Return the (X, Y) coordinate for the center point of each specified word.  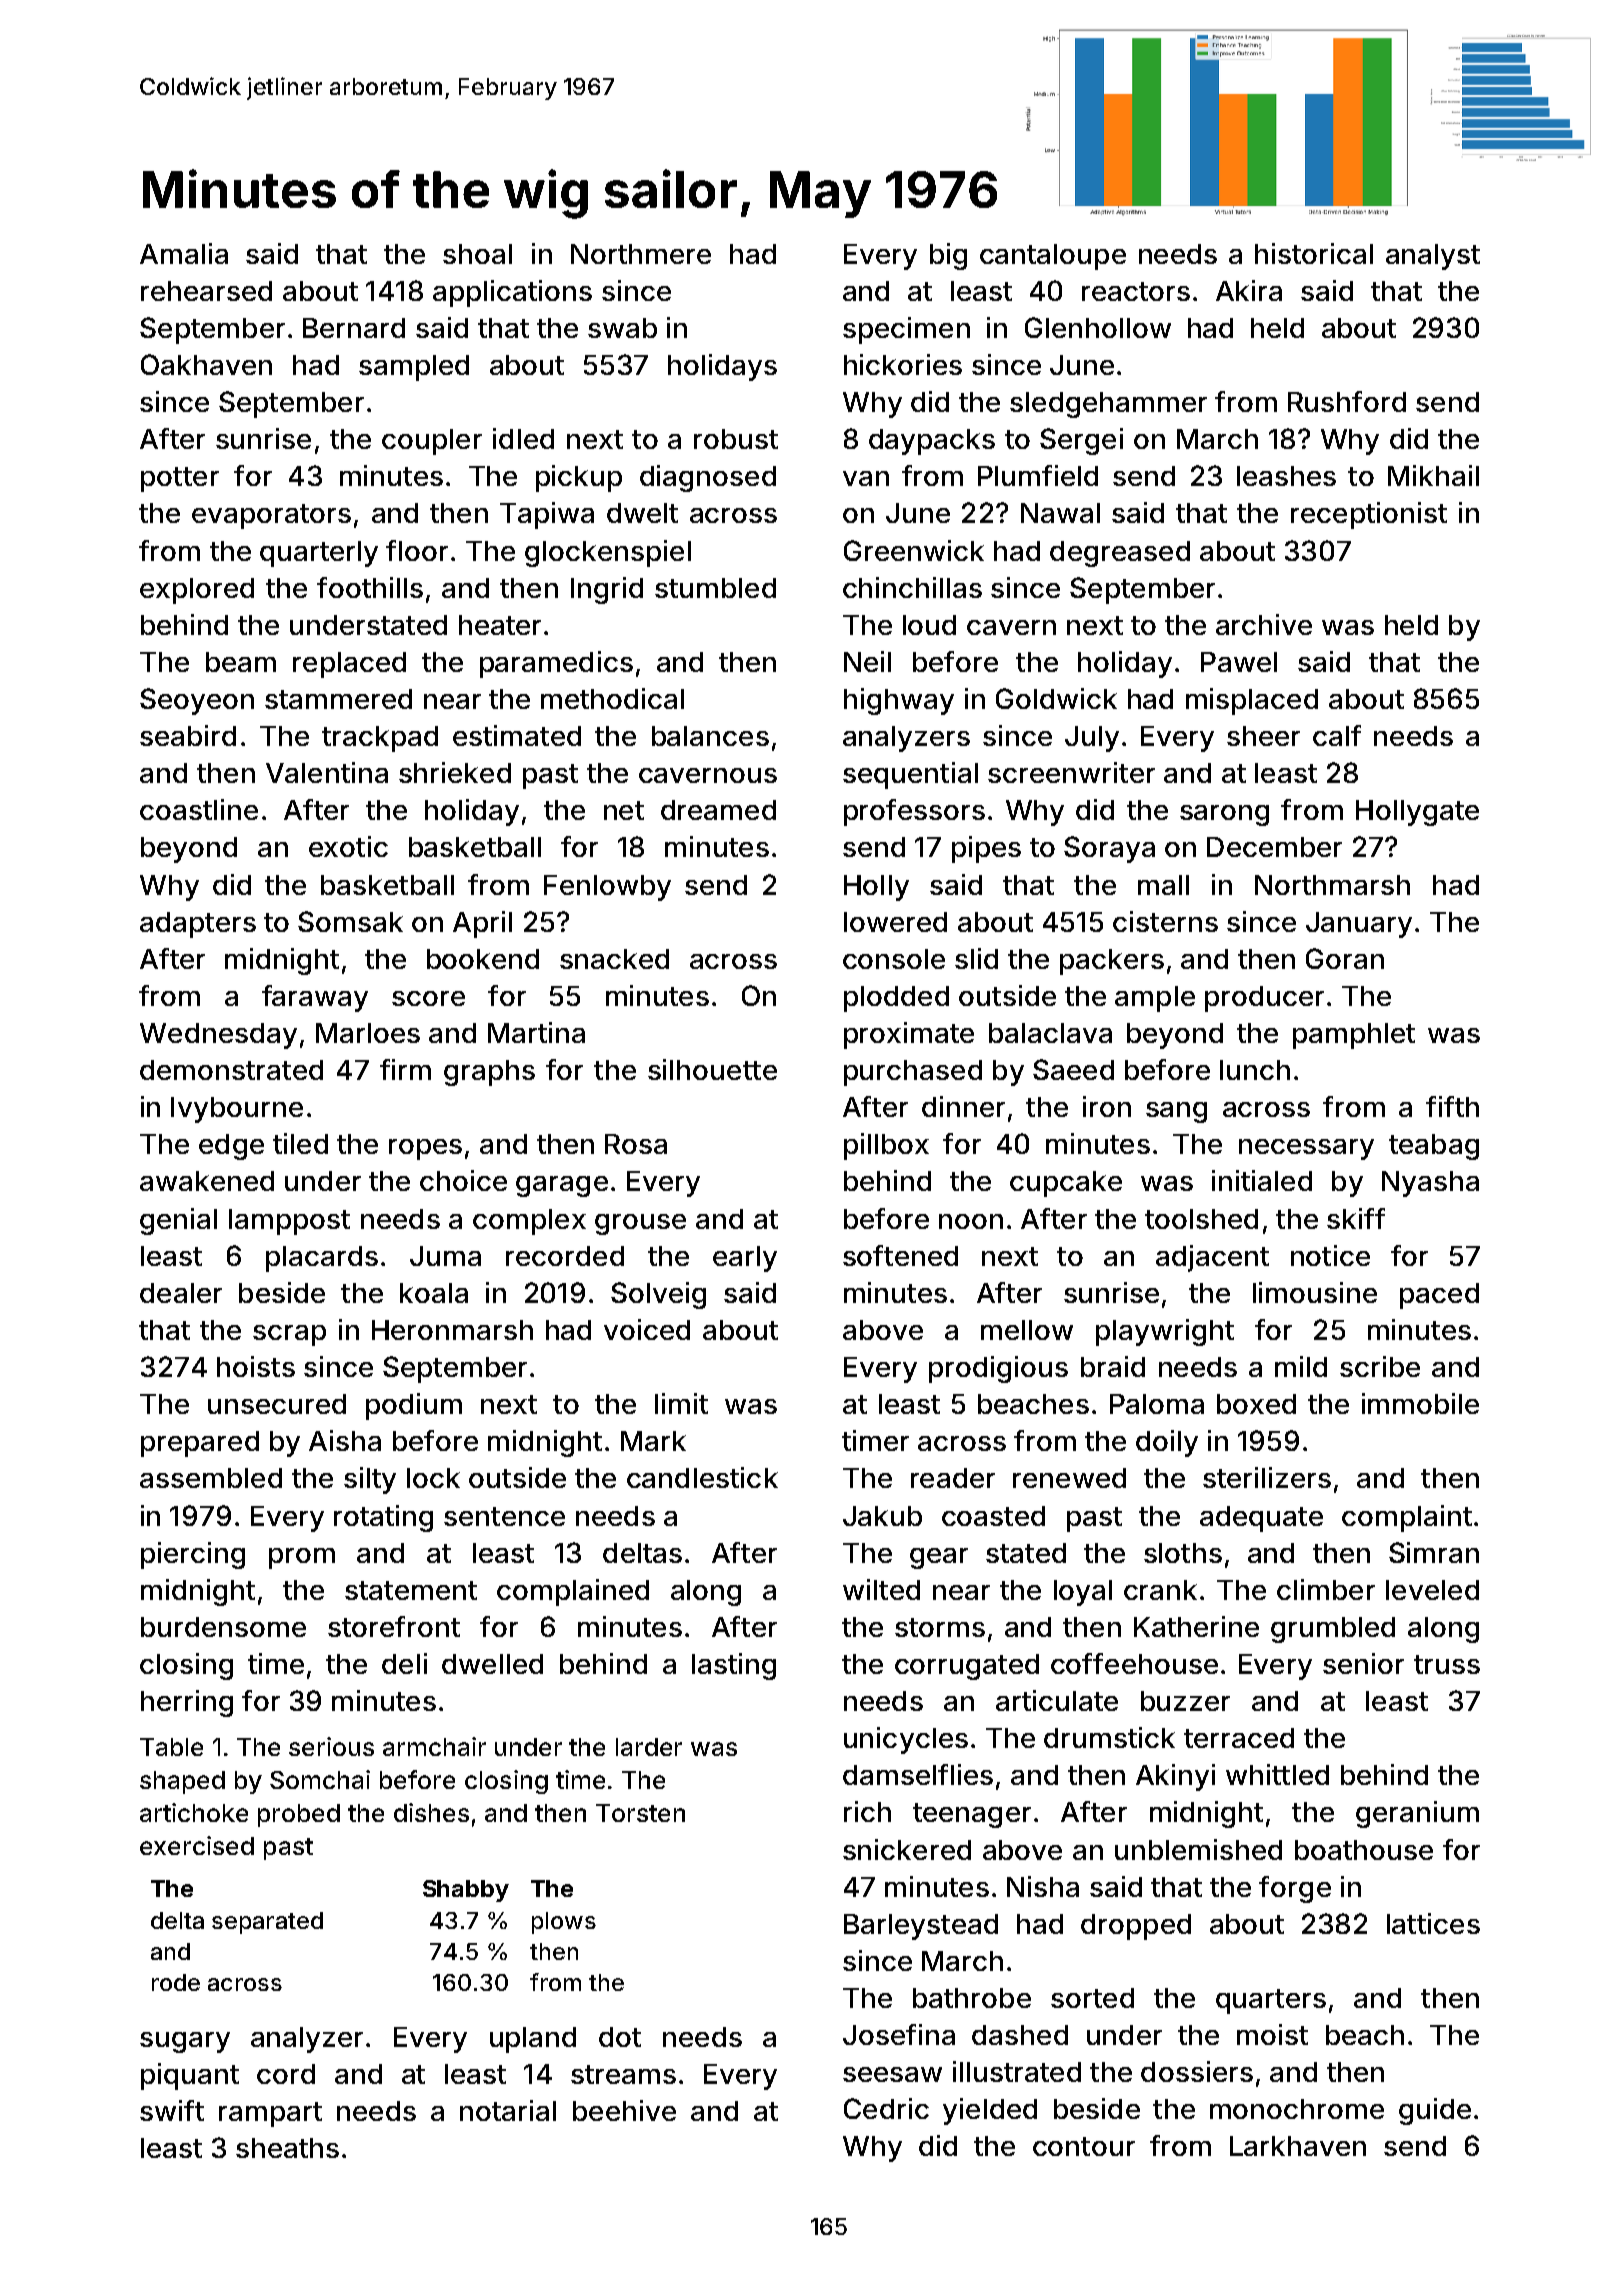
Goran (1345, 958)
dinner (963, 1106)
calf (1337, 735)
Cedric (886, 2108)
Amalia (184, 253)
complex (529, 1222)
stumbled (715, 588)
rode (176, 1982)
